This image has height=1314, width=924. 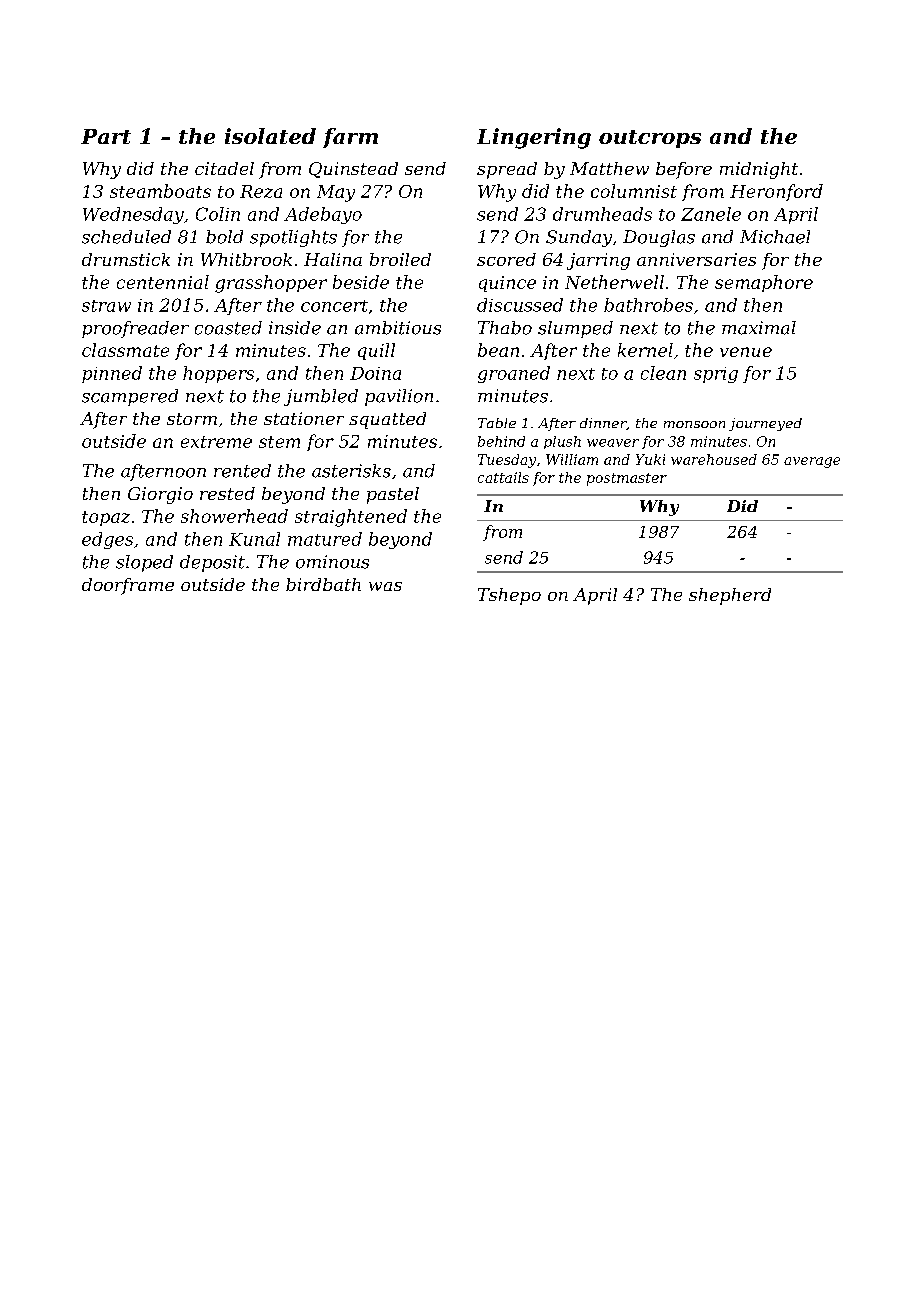 What do you see at coordinates (503, 477) in the image?
I see `cattails` at bounding box center [503, 477].
